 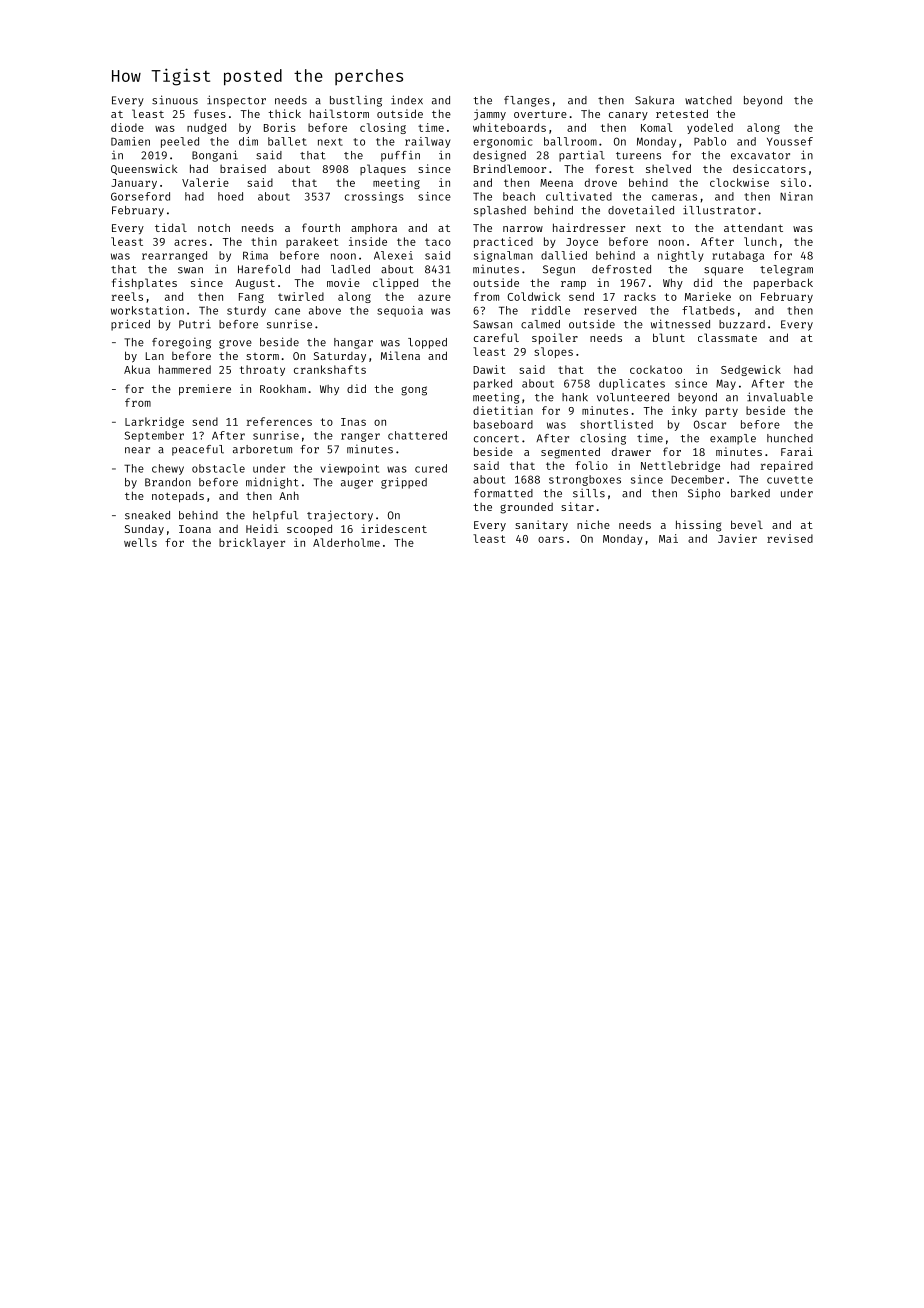 What do you see at coordinates (171, 227) in the screenshot?
I see `tidal` at bounding box center [171, 227].
